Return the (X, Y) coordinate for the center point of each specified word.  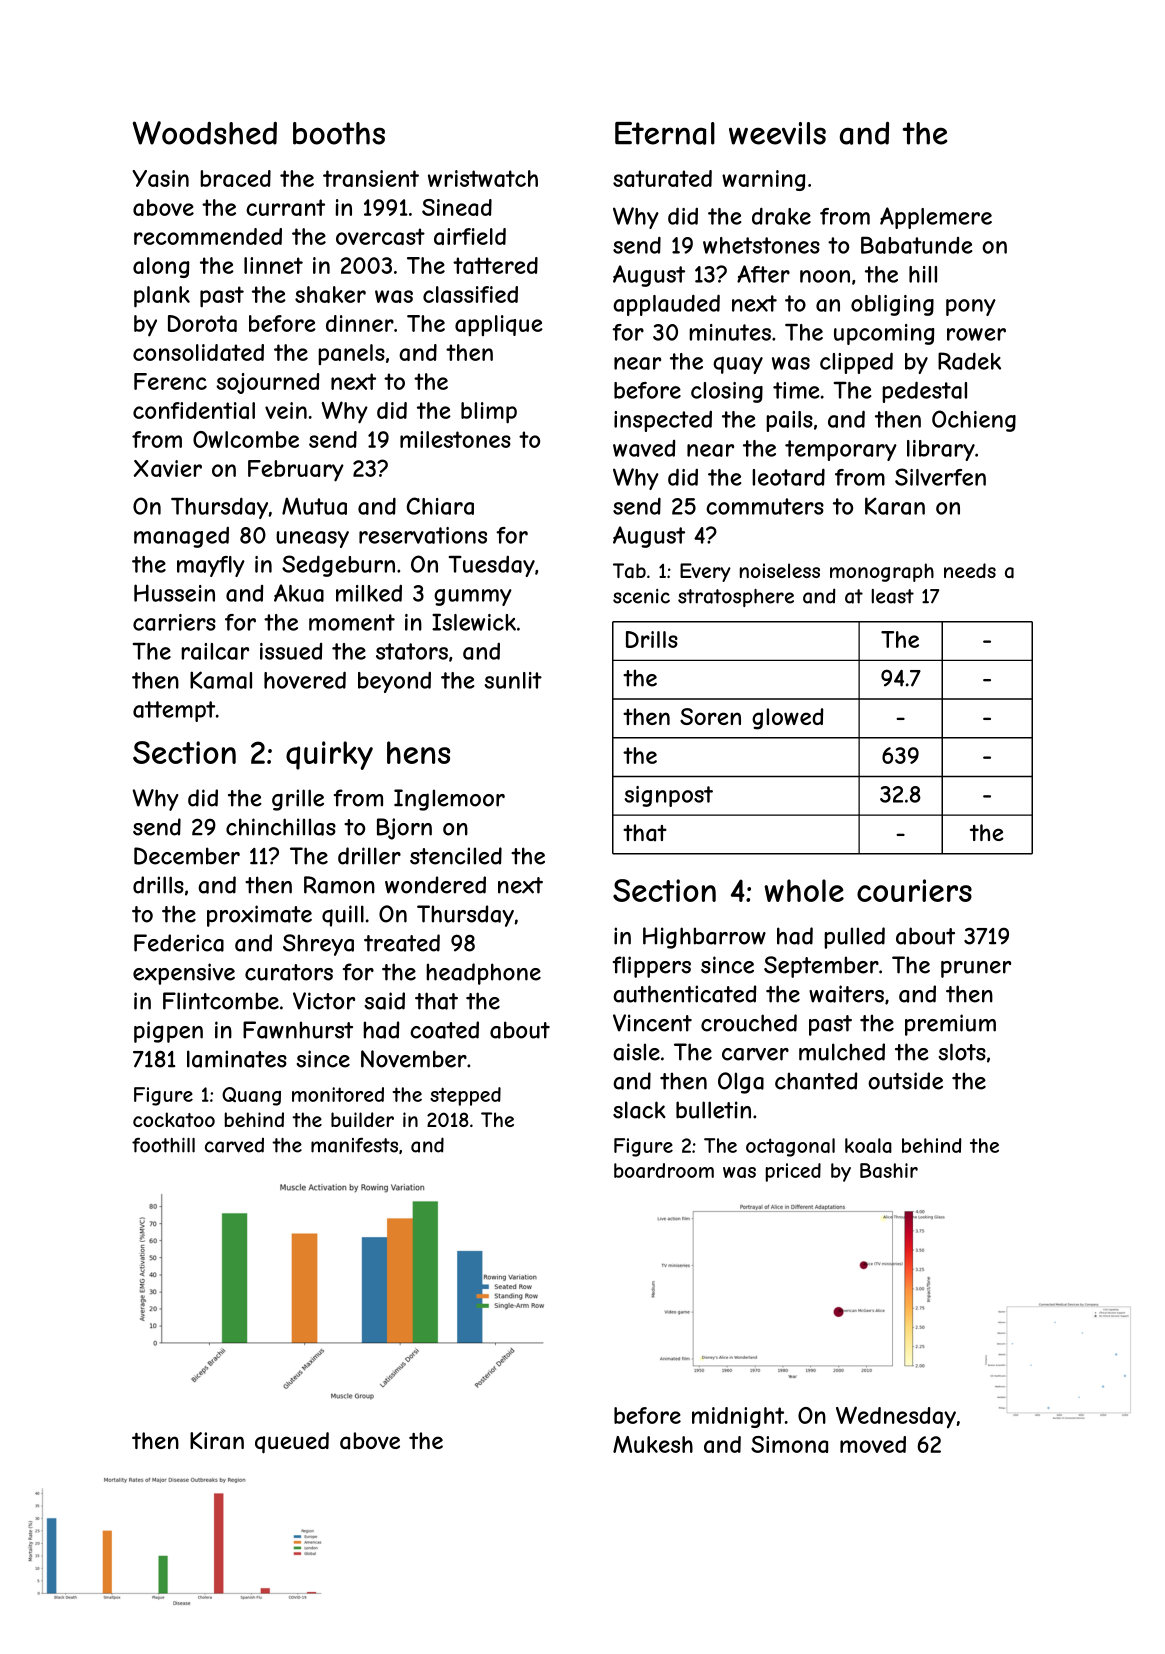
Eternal (665, 133)
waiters (846, 994)
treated (402, 943)
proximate (259, 916)
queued (292, 1443)
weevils (777, 133)
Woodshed (205, 133)
